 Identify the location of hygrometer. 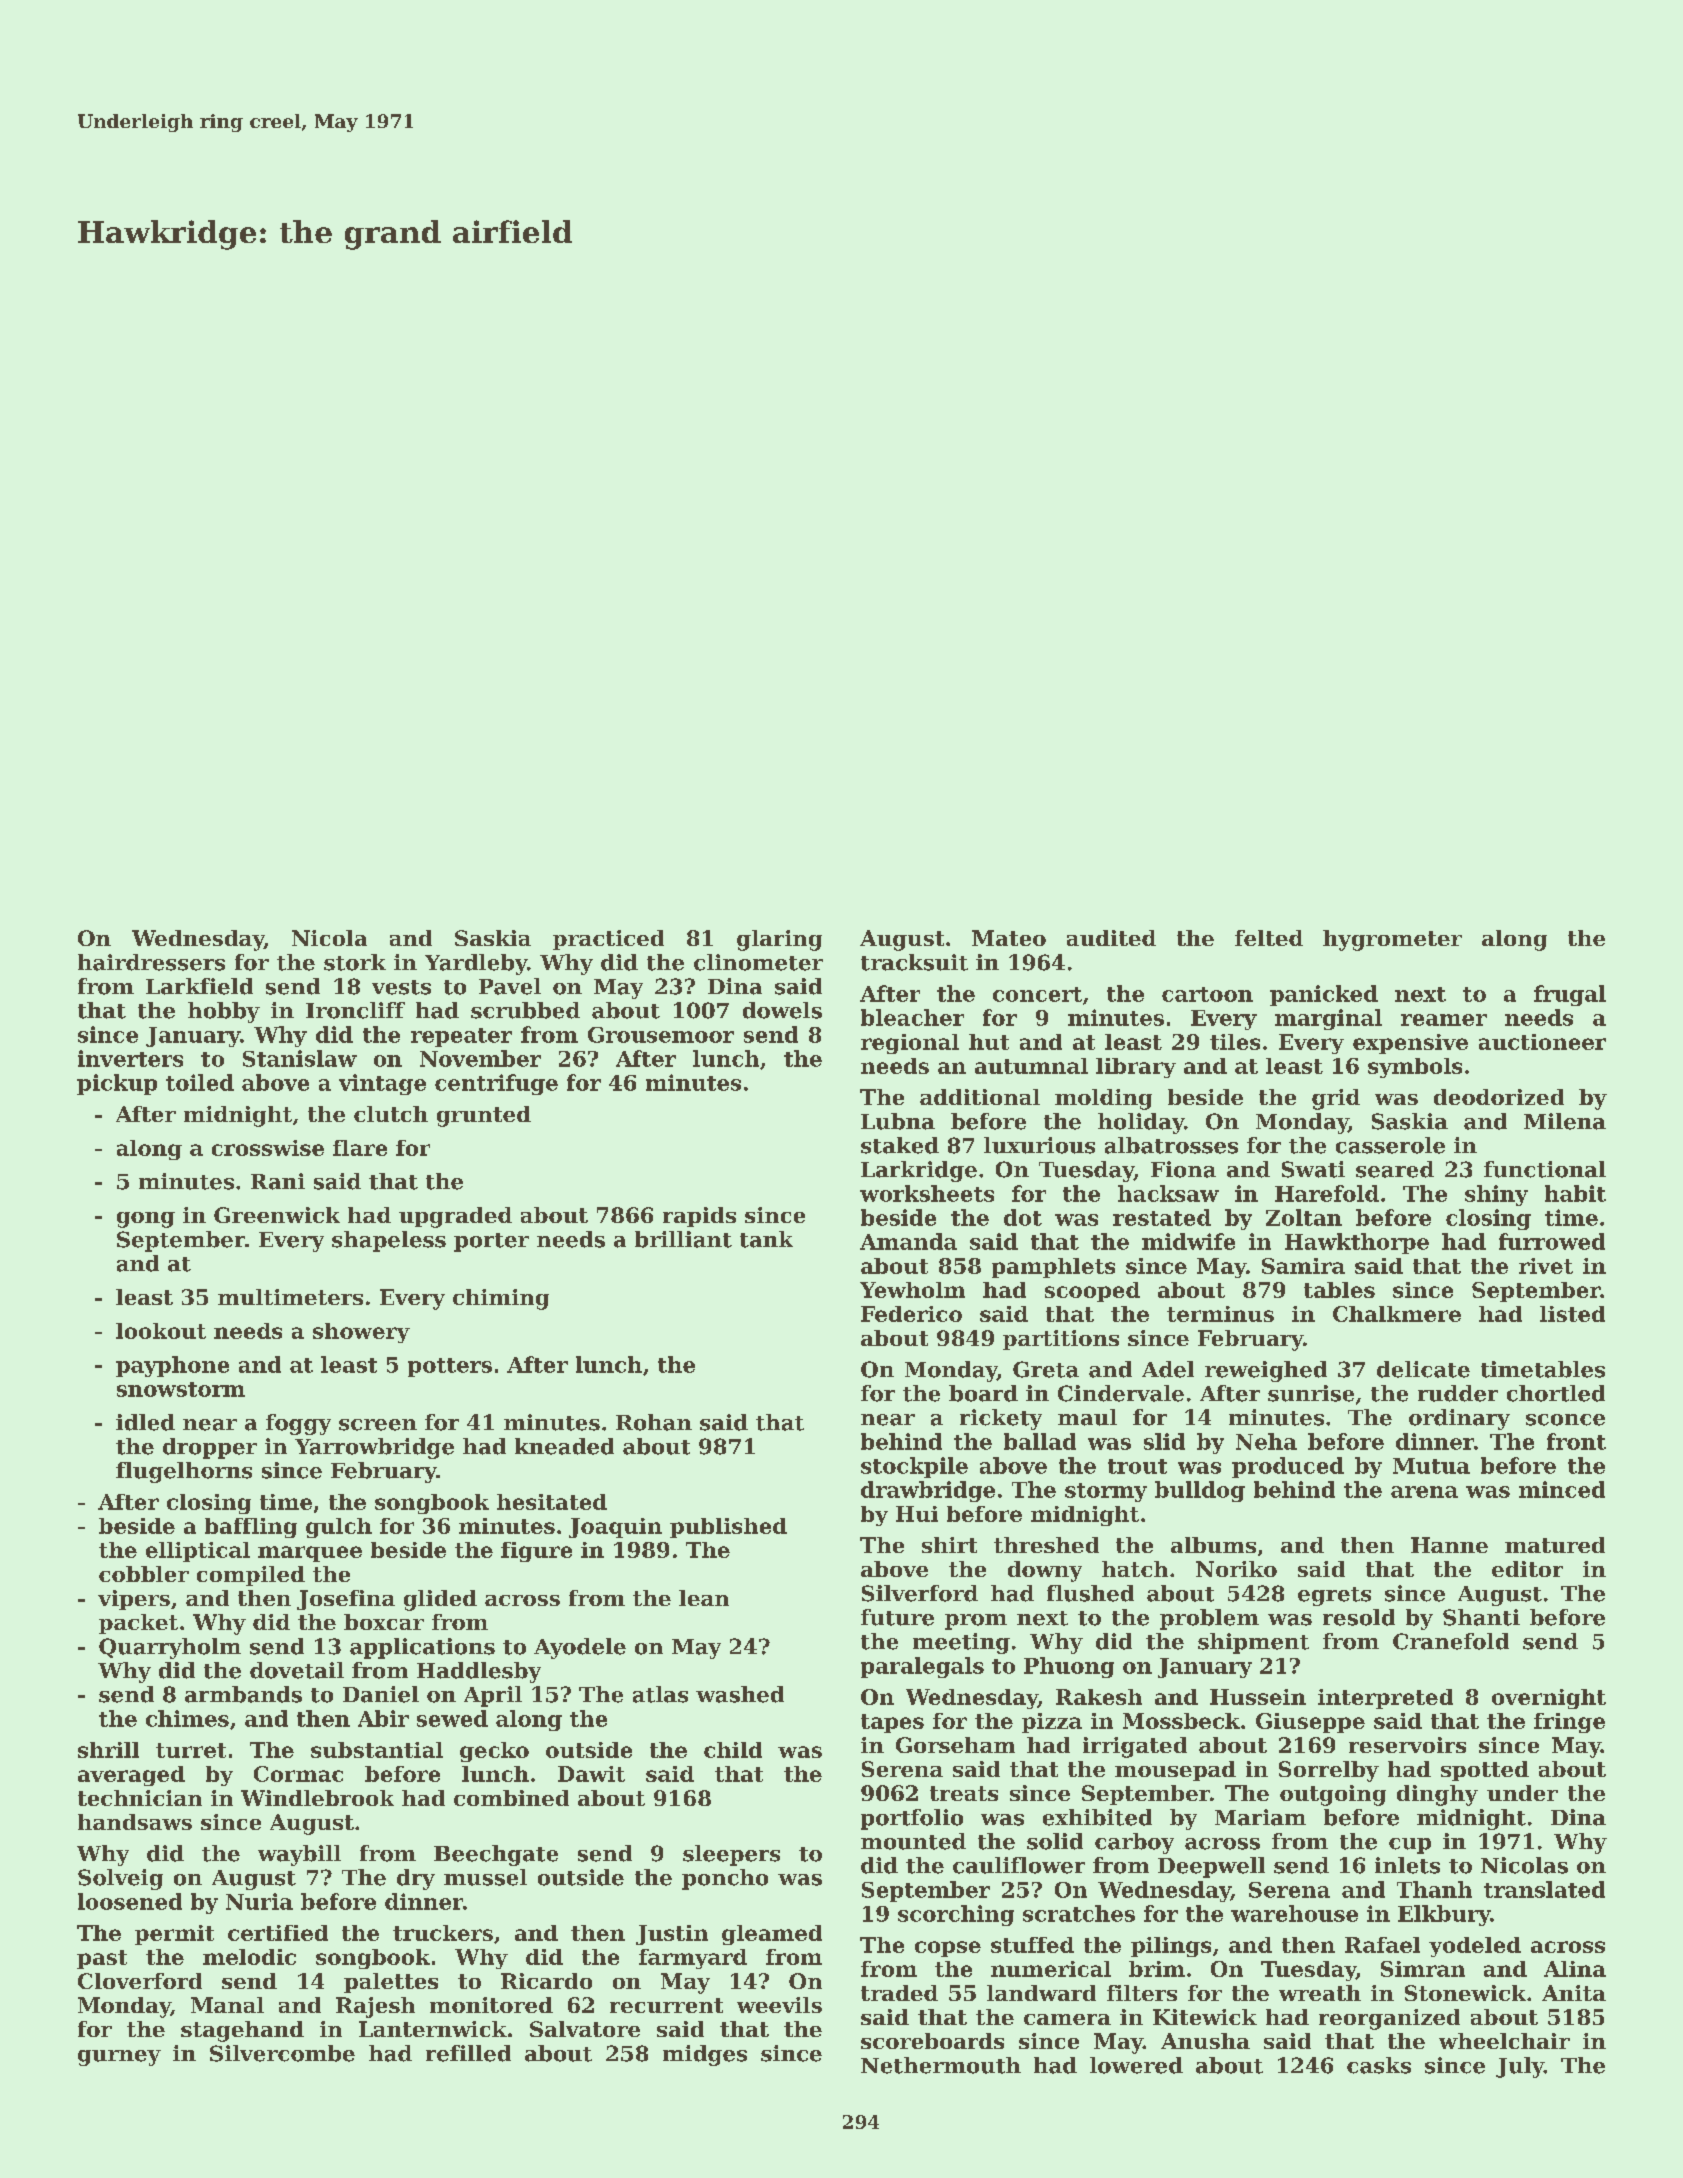
(1392, 940).
